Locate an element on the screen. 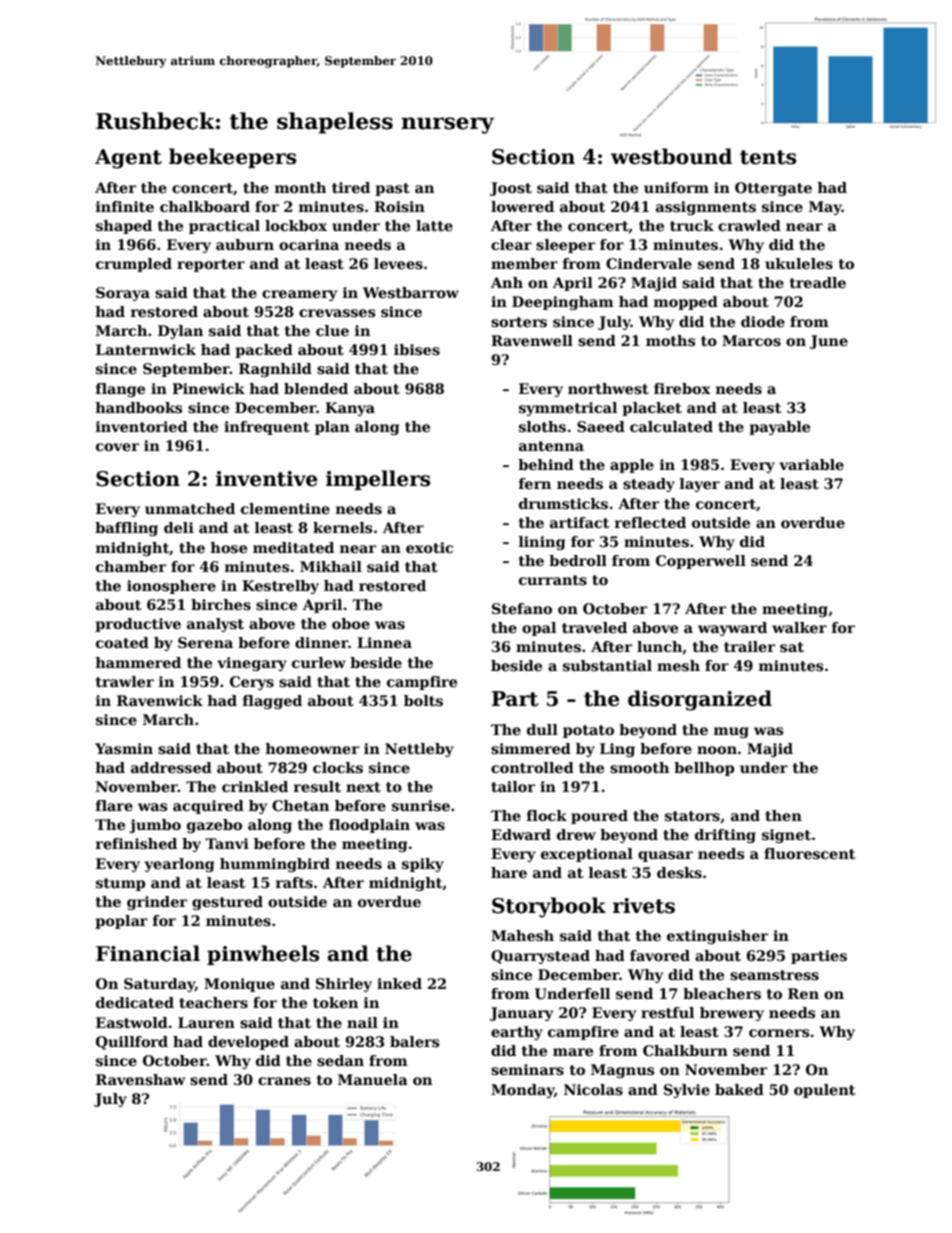 The height and width of the screenshot is (1233, 952). sorters is located at coordinates (519, 322).
